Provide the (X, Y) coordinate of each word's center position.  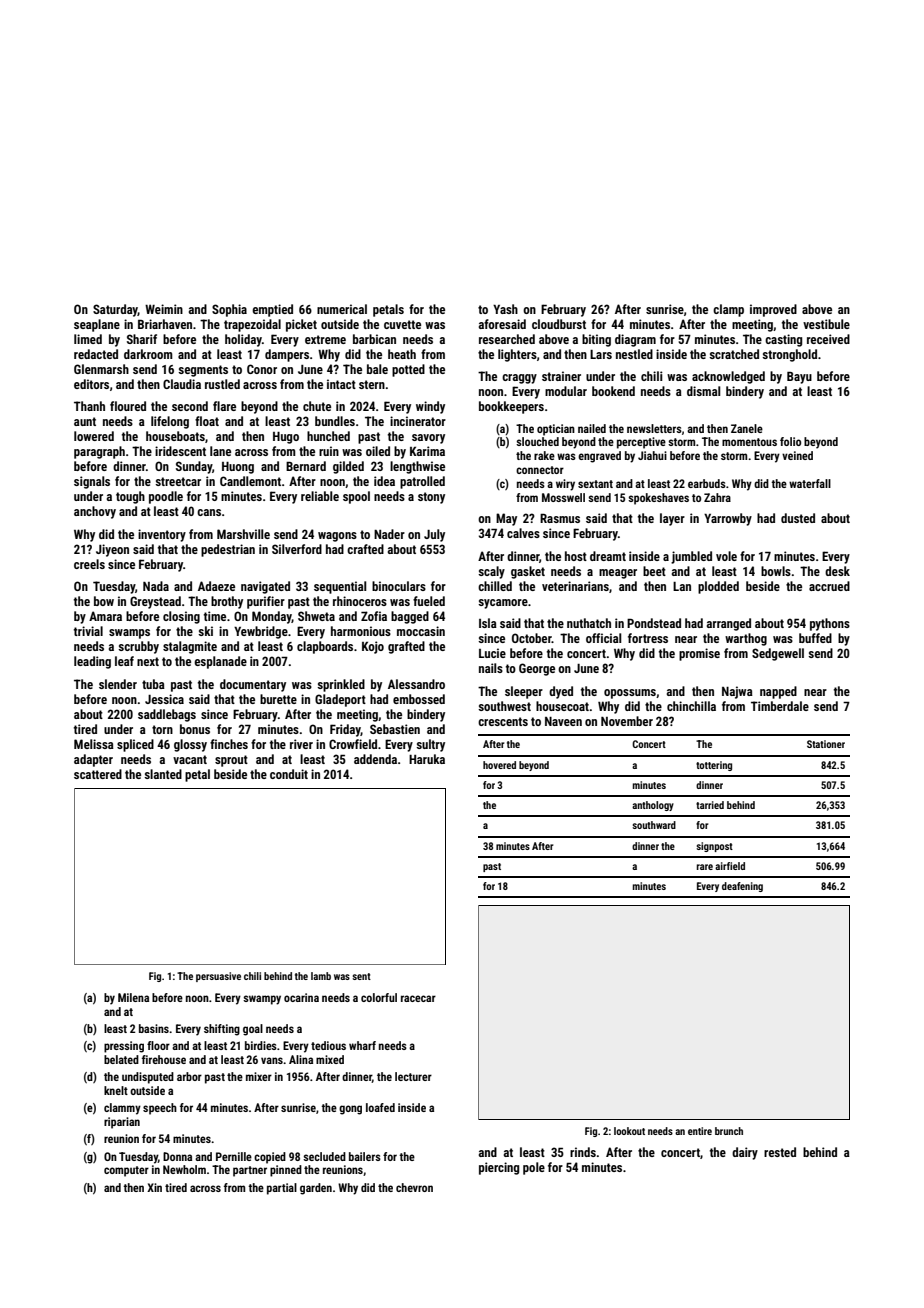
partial (282, 1189)
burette (278, 699)
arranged (729, 624)
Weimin (164, 309)
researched (507, 339)
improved (773, 310)
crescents (503, 721)
